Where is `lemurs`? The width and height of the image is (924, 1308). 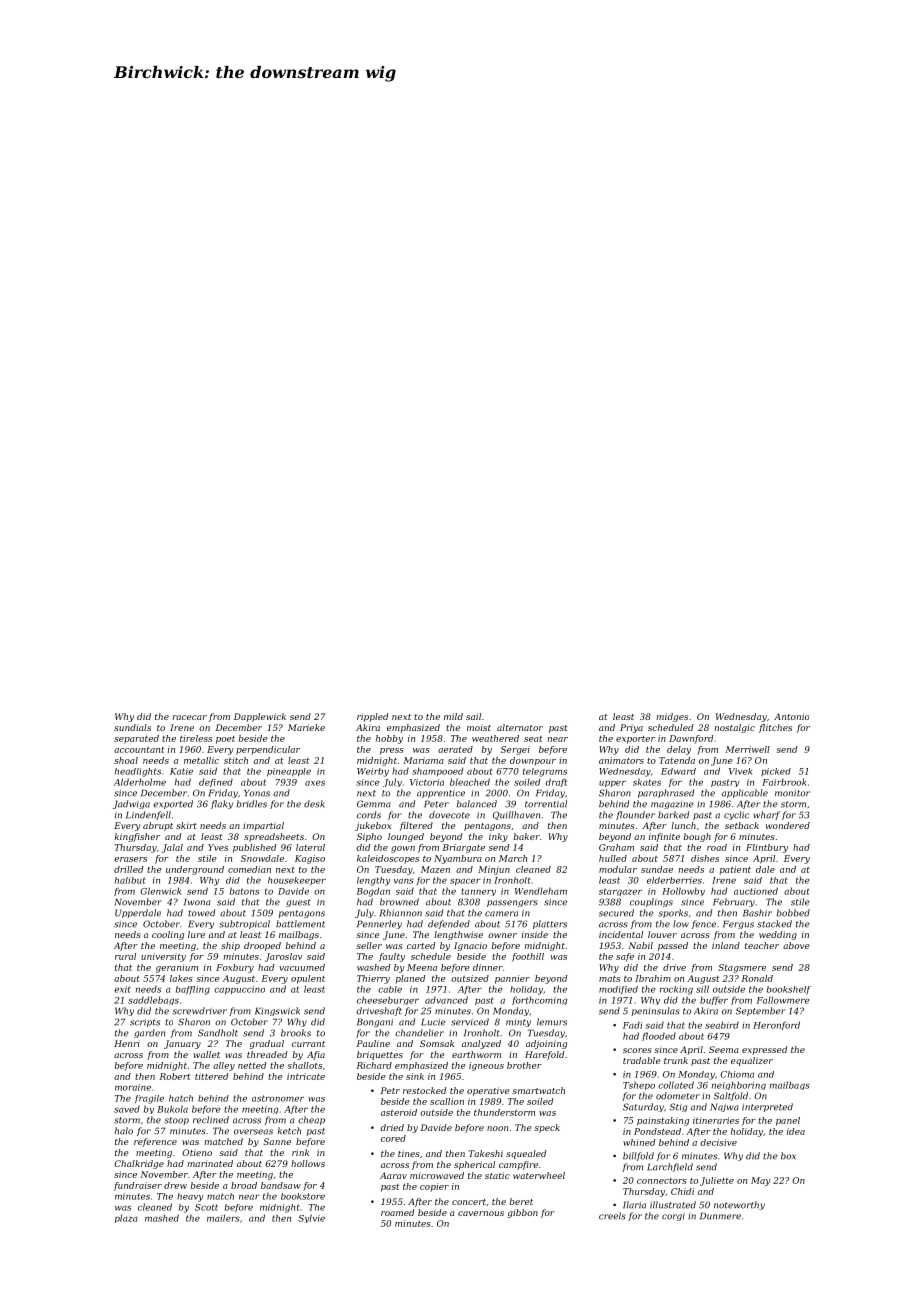 lemurs is located at coordinates (552, 1022).
